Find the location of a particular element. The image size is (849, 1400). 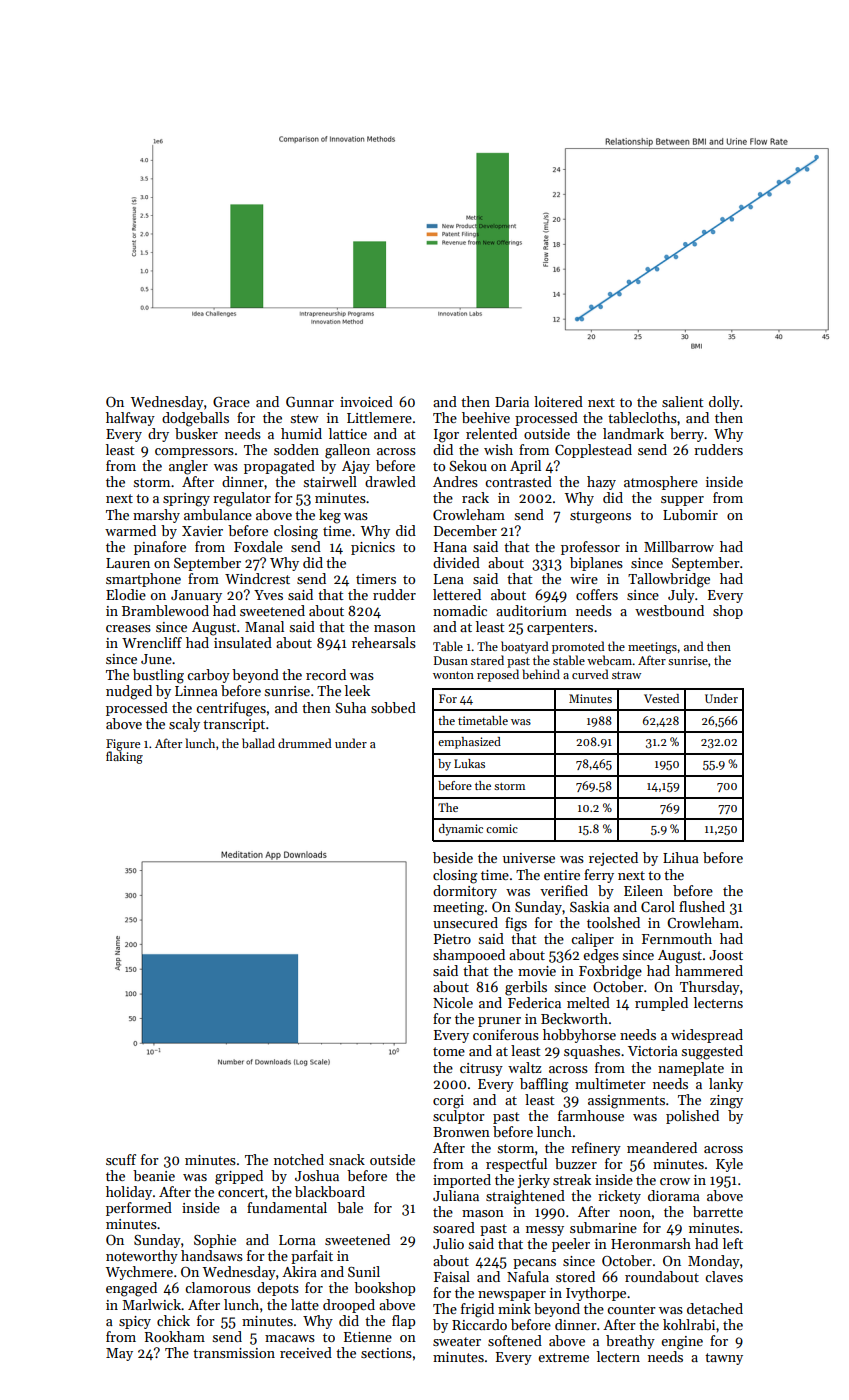

scaly is located at coordinates (184, 725).
